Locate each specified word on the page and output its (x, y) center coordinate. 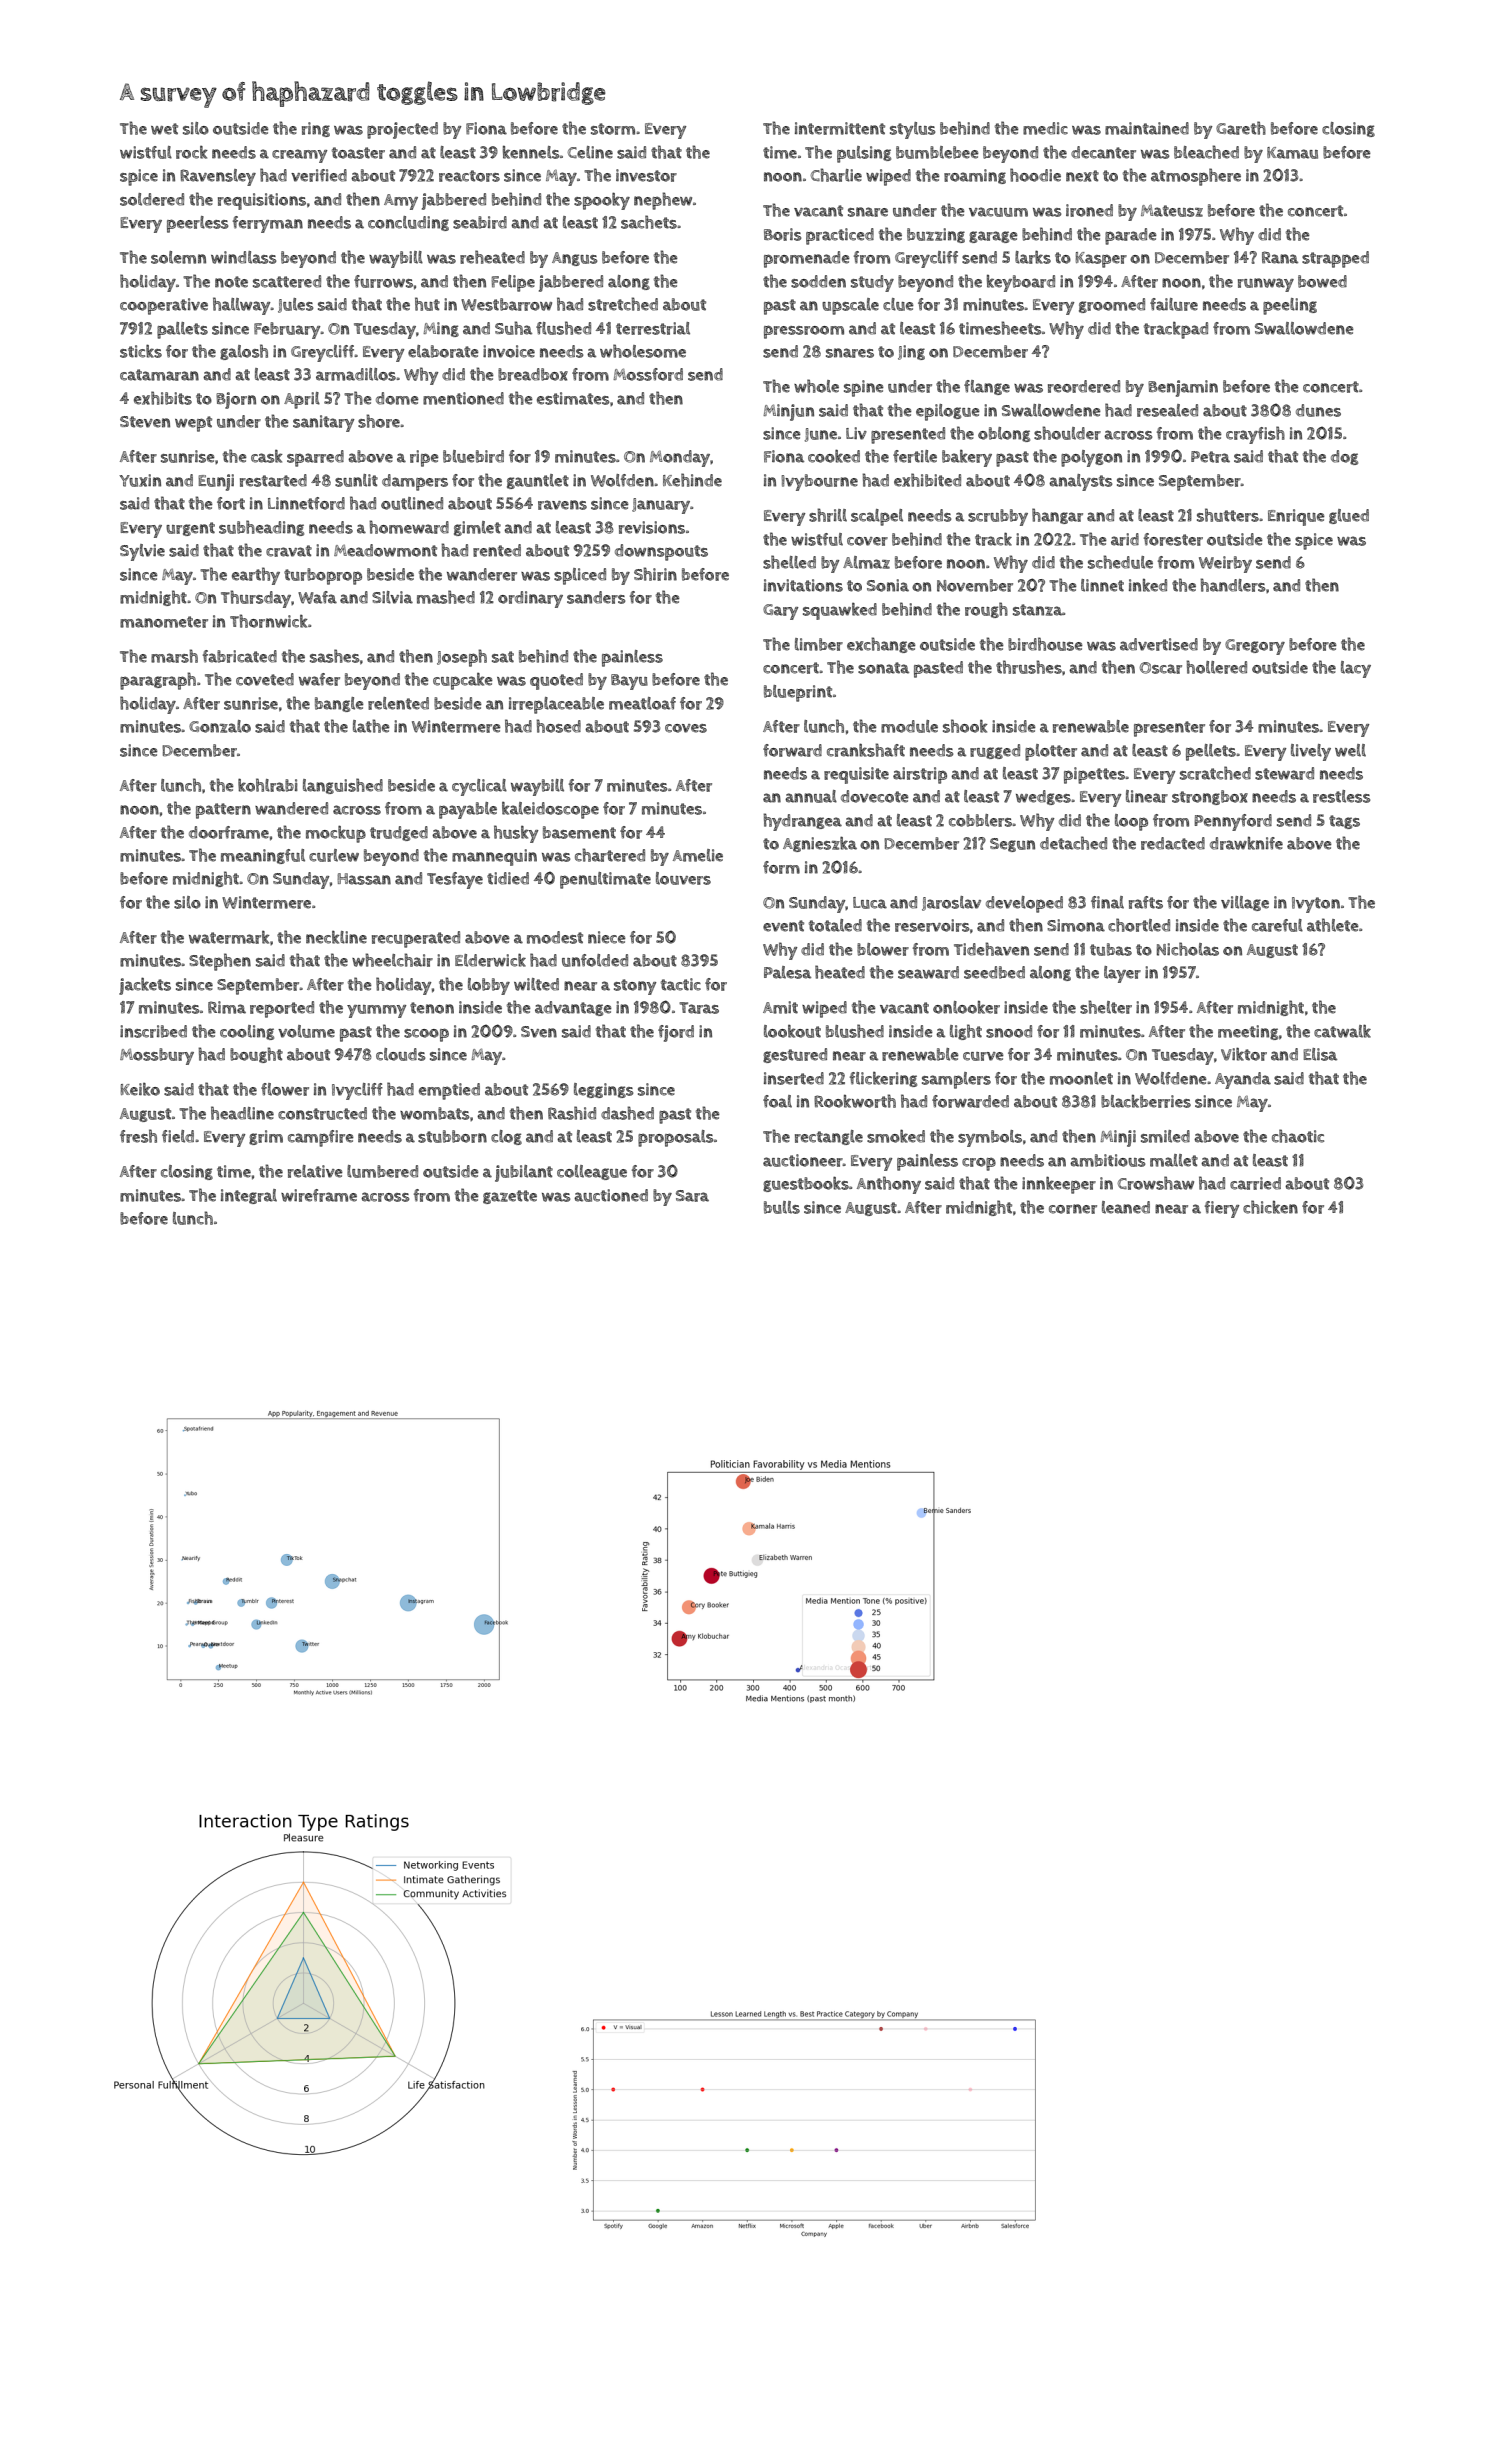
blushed (855, 1031)
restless (1341, 796)
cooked (834, 456)
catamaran (159, 375)
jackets (145, 986)
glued (1349, 516)
